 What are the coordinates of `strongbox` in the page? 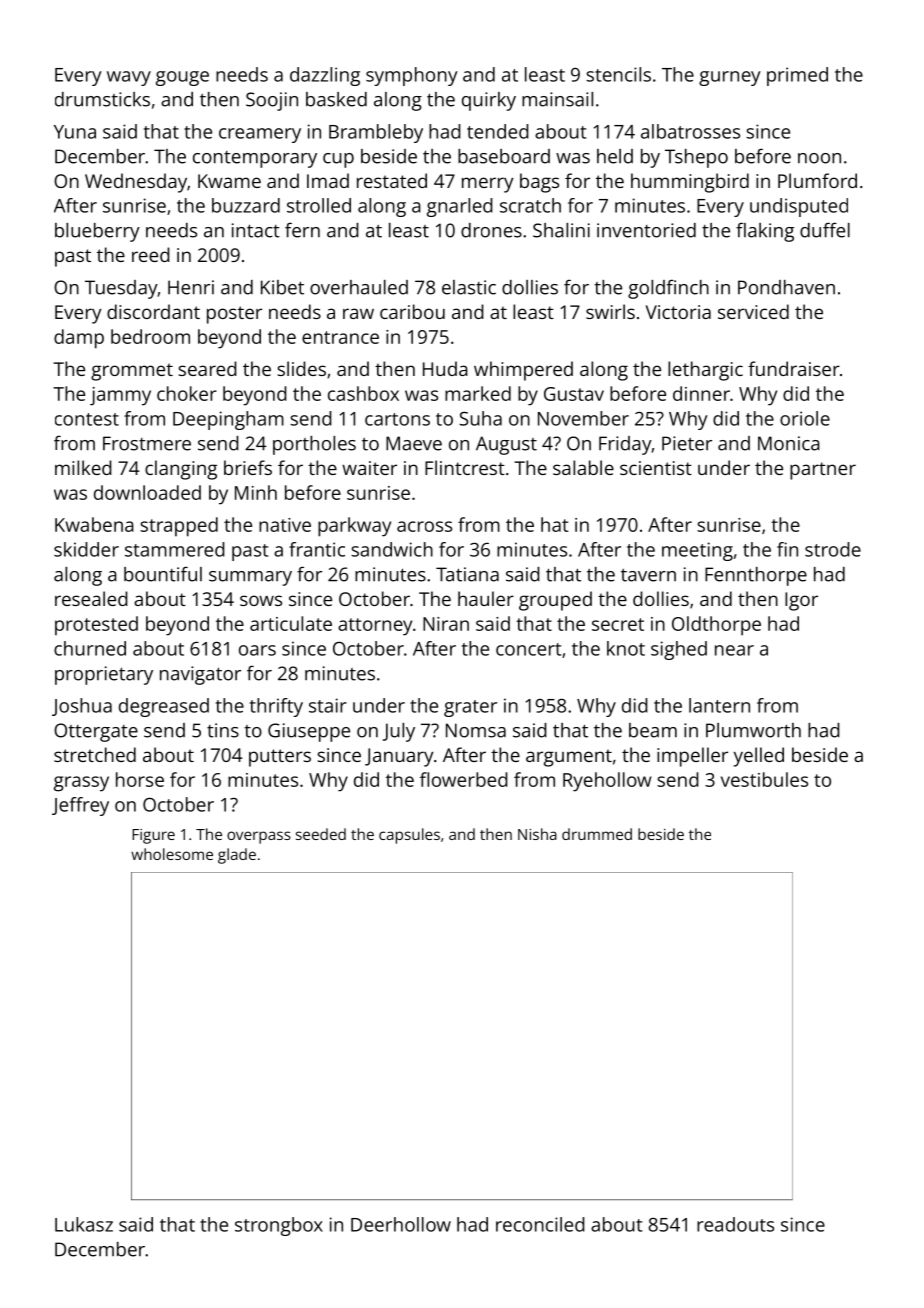 It's located at (279, 1226).
